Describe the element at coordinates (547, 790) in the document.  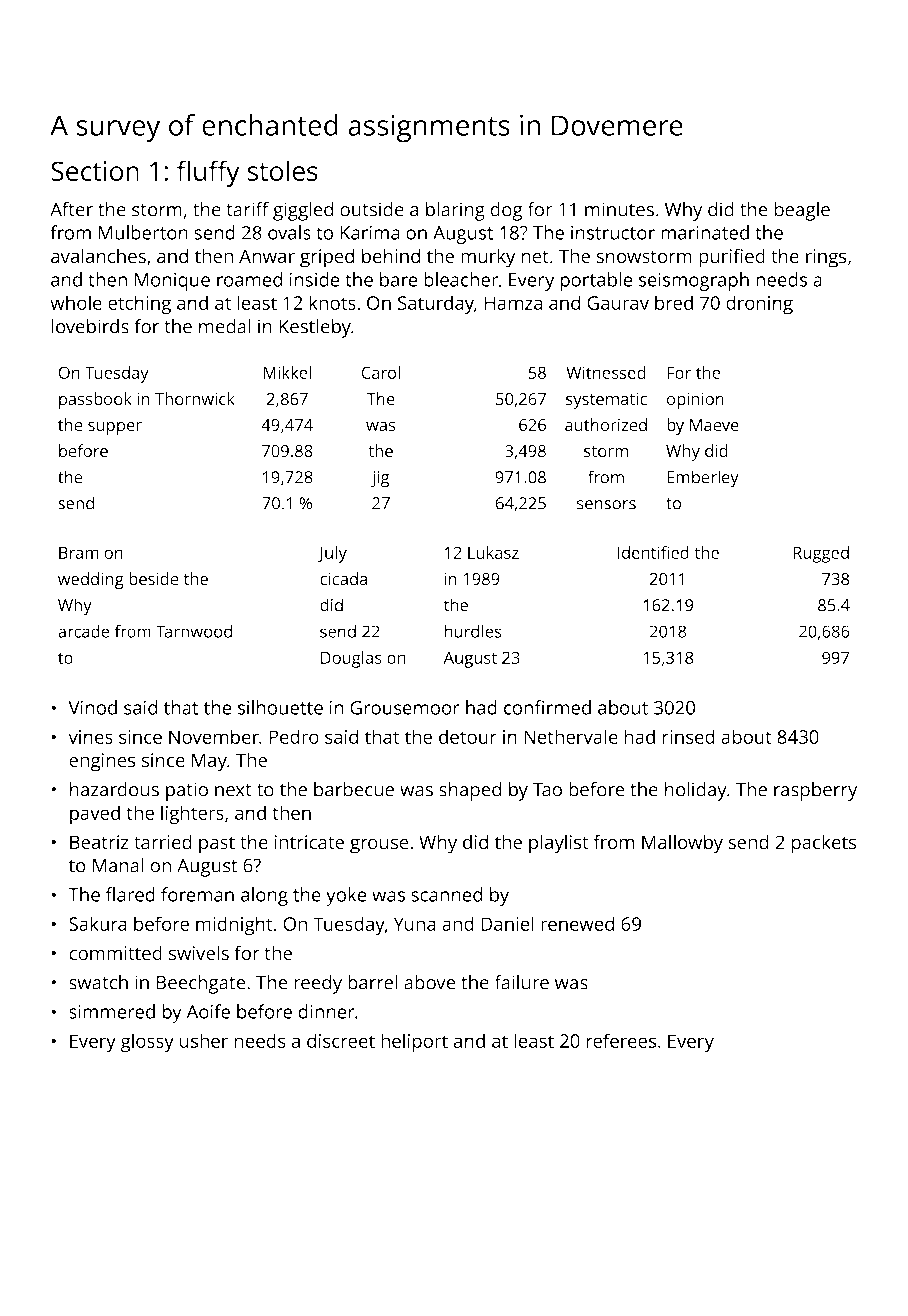
I see `Tao` at that location.
